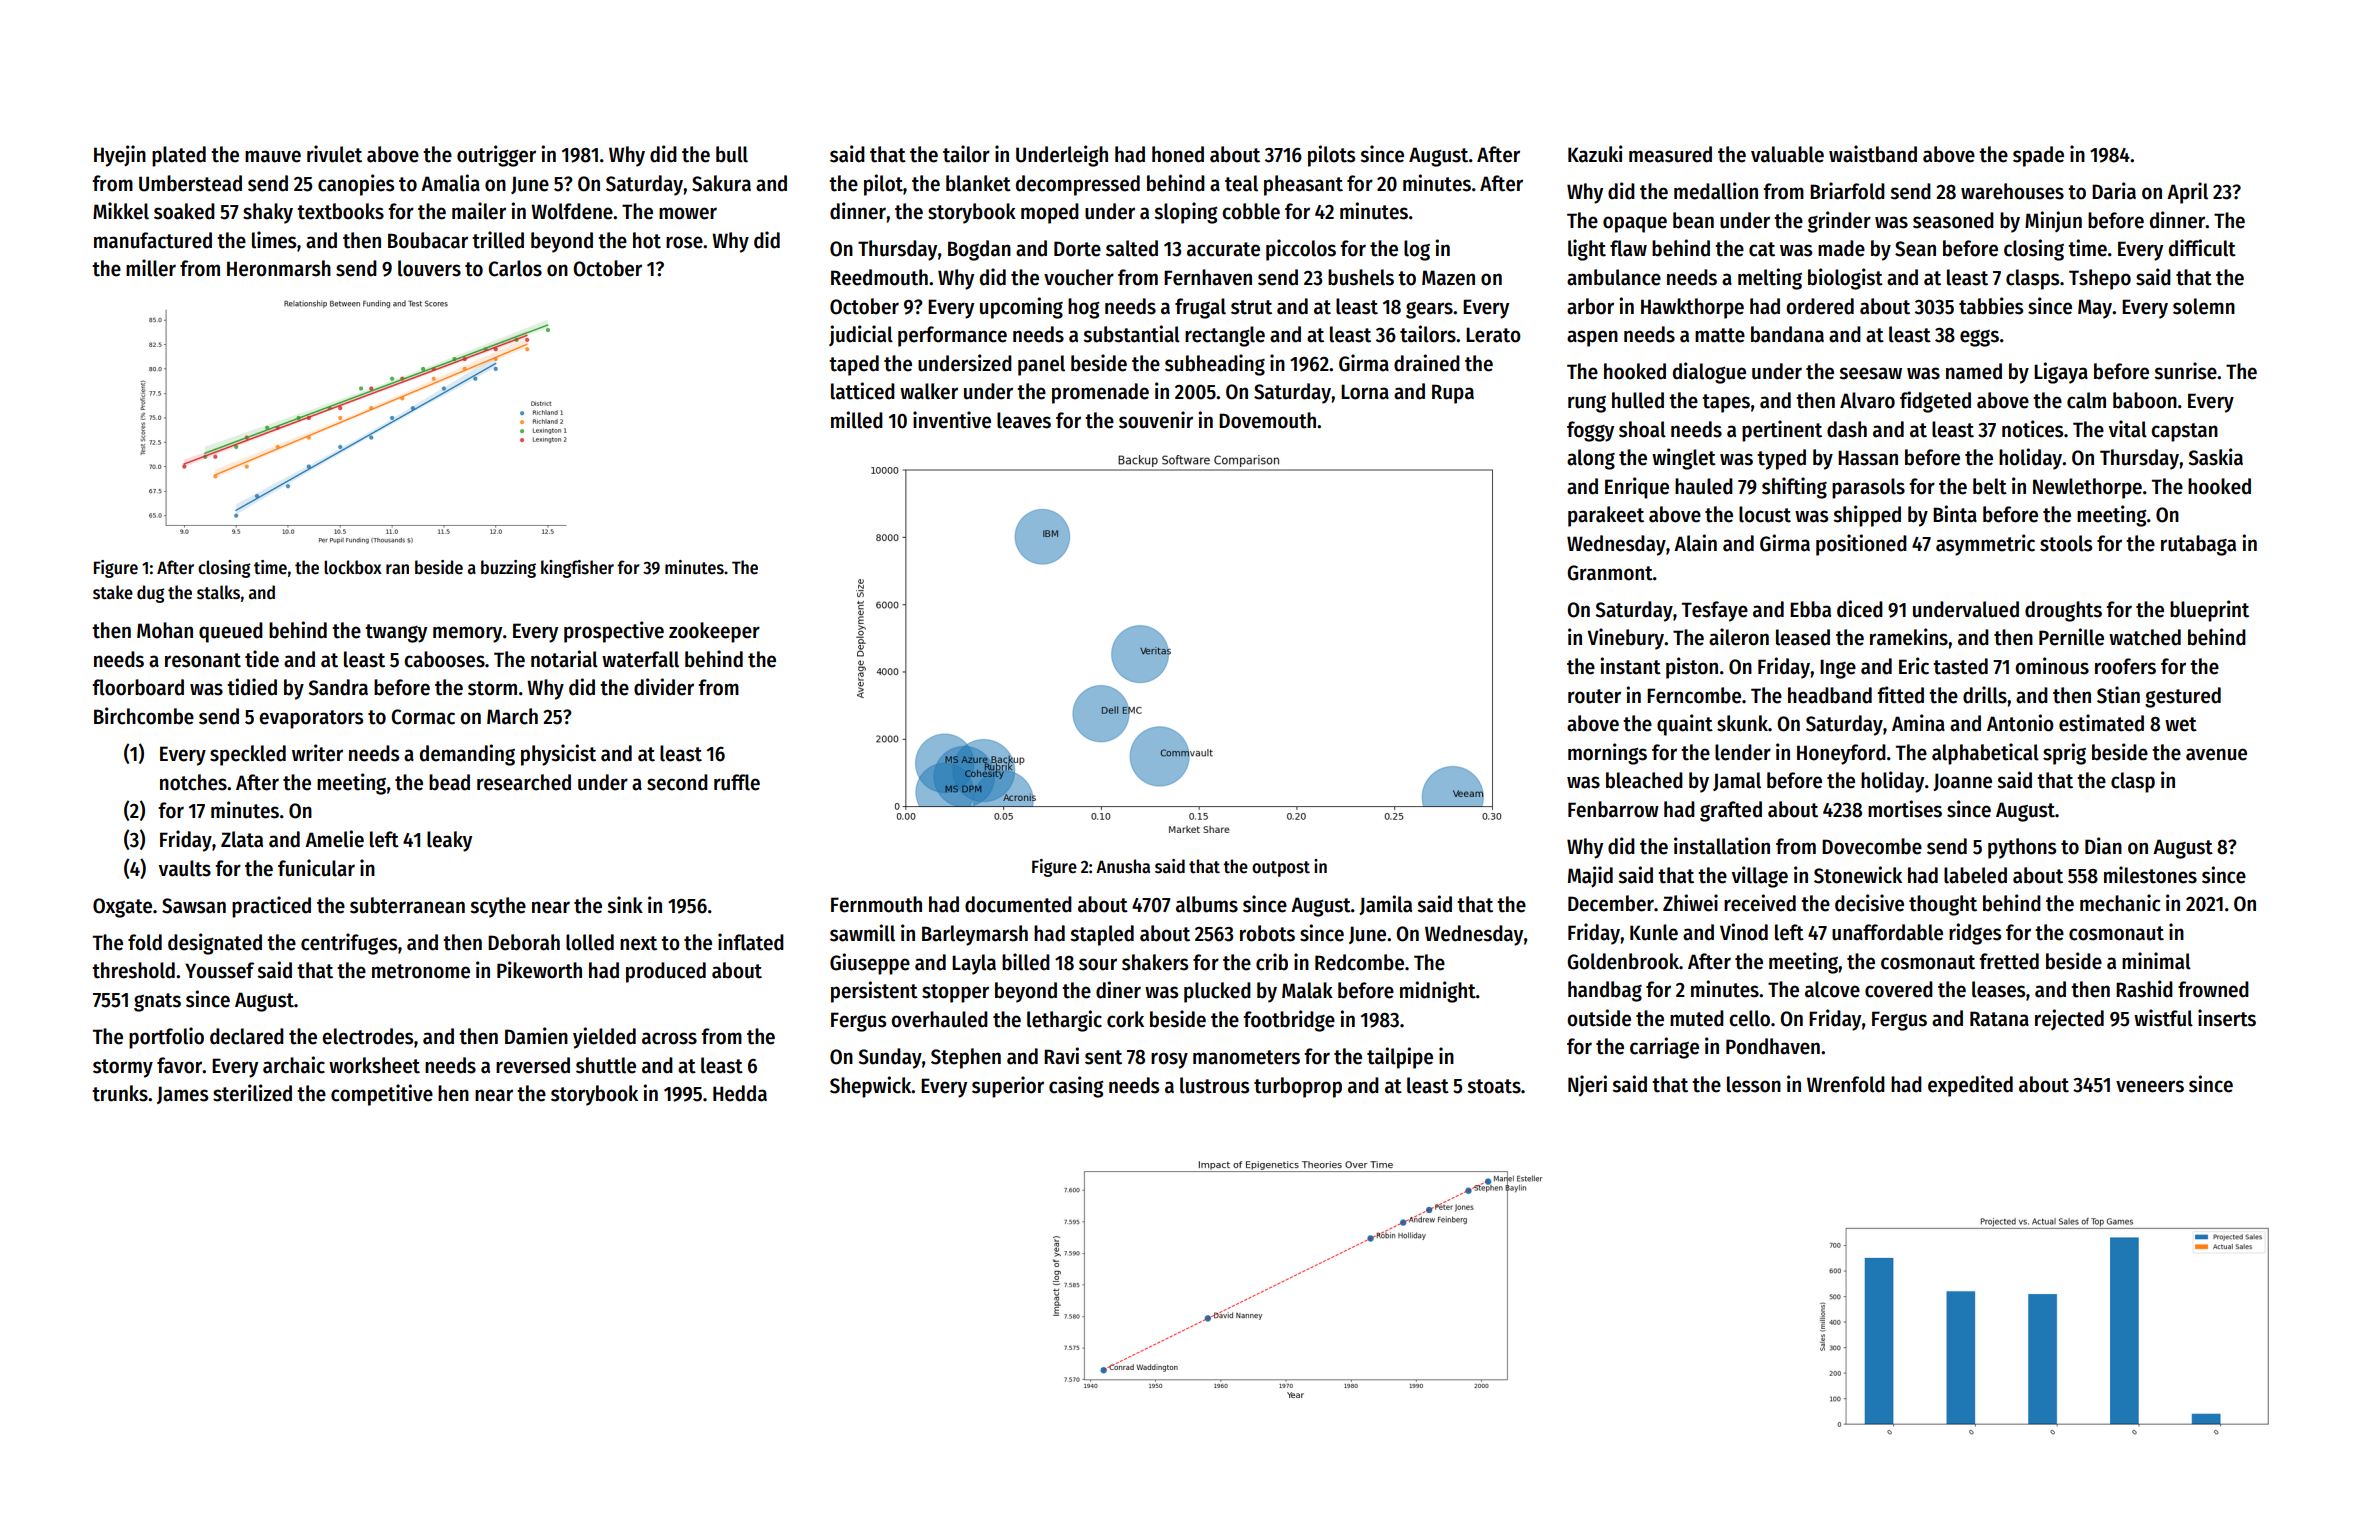  I want to click on James, so click(182, 1095).
